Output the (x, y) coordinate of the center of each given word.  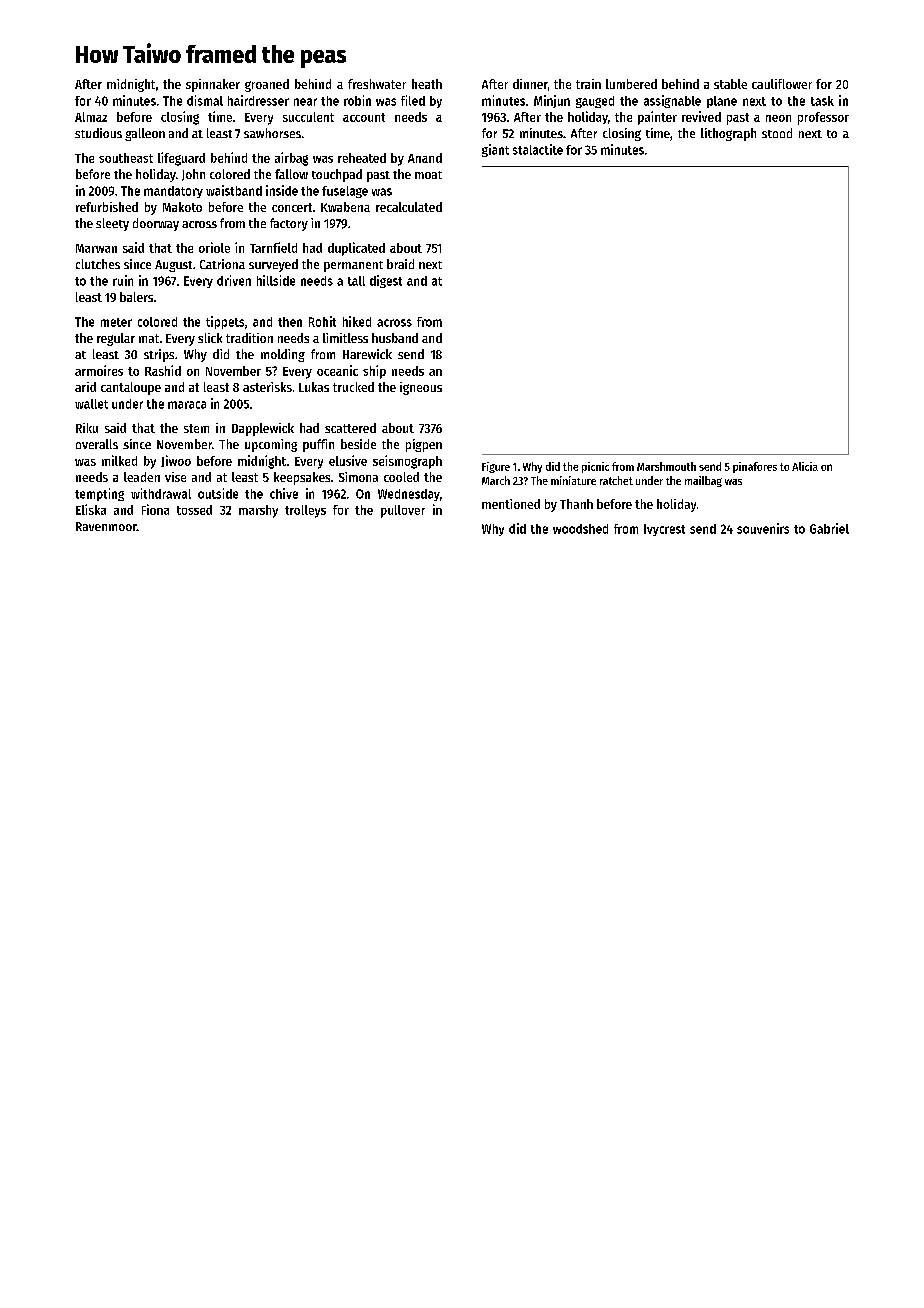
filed (413, 100)
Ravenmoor (106, 526)
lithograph (728, 134)
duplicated (356, 249)
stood (777, 133)
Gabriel (829, 528)
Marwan (96, 248)
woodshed (580, 529)
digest (386, 281)
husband (395, 338)
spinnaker (213, 85)
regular (116, 339)
